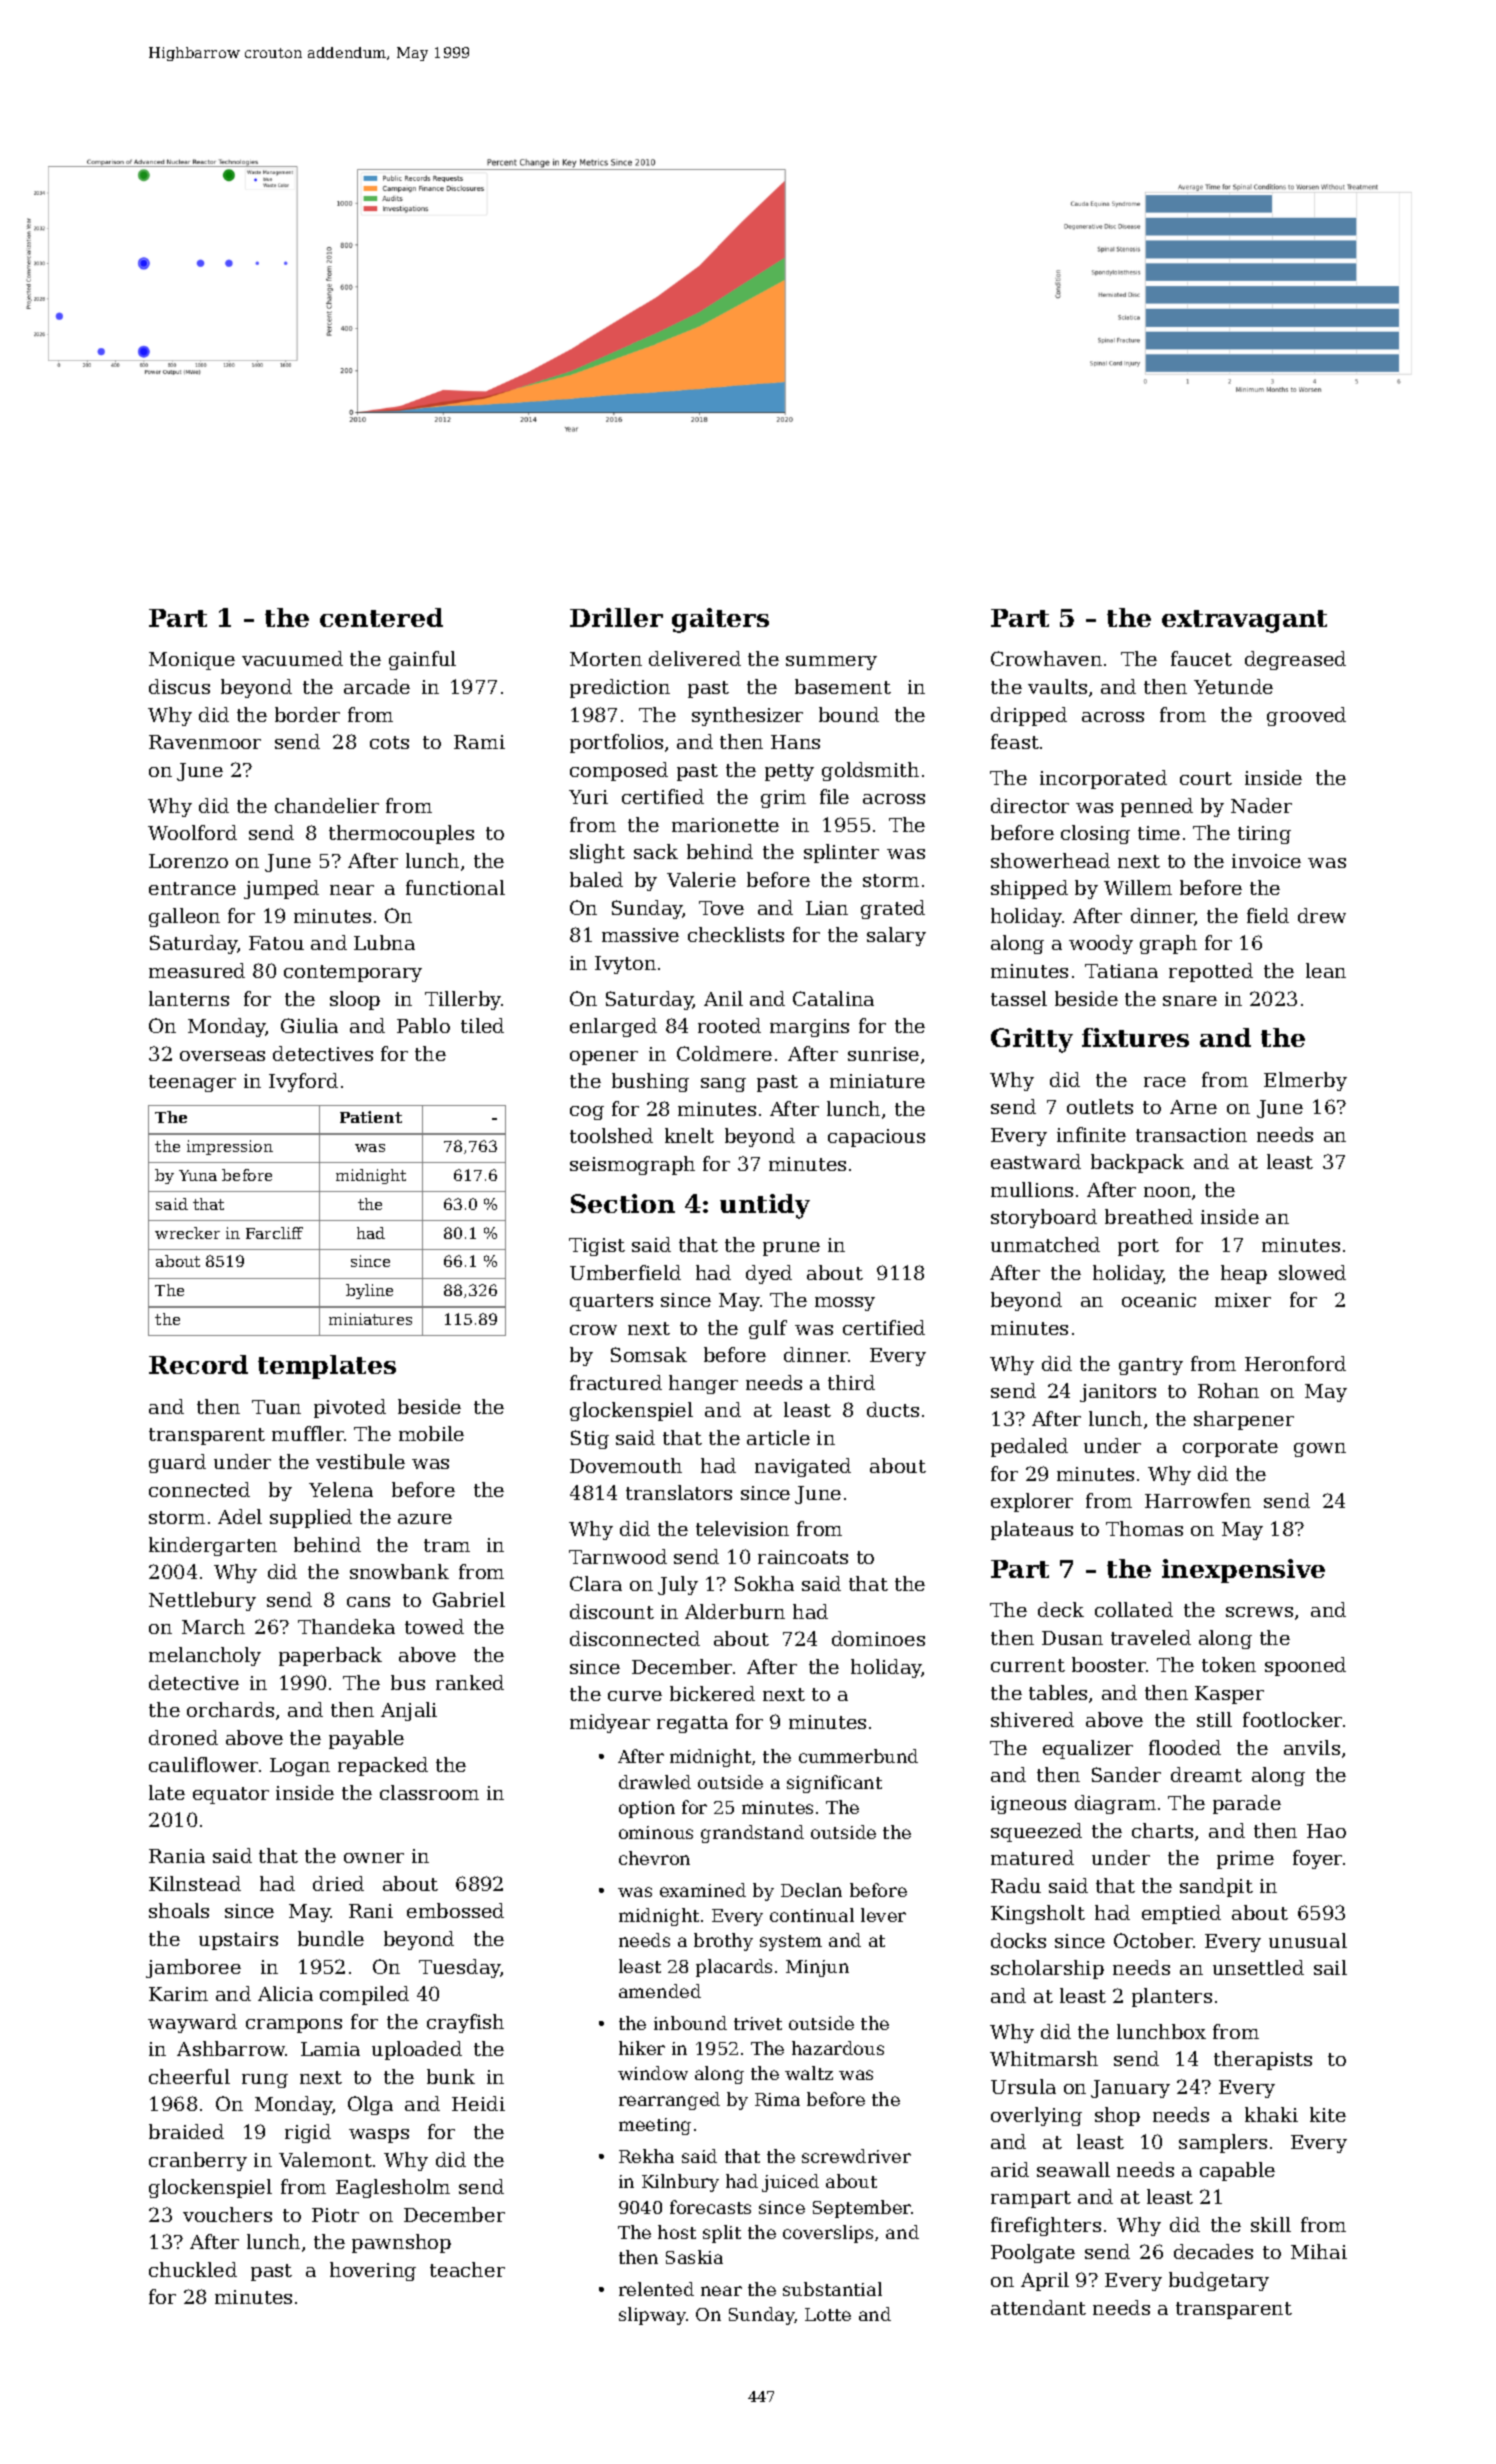 The image size is (1496, 2464). Describe the element at coordinates (1181, 1914) in the screenshot. I see `emptied` at that location.
